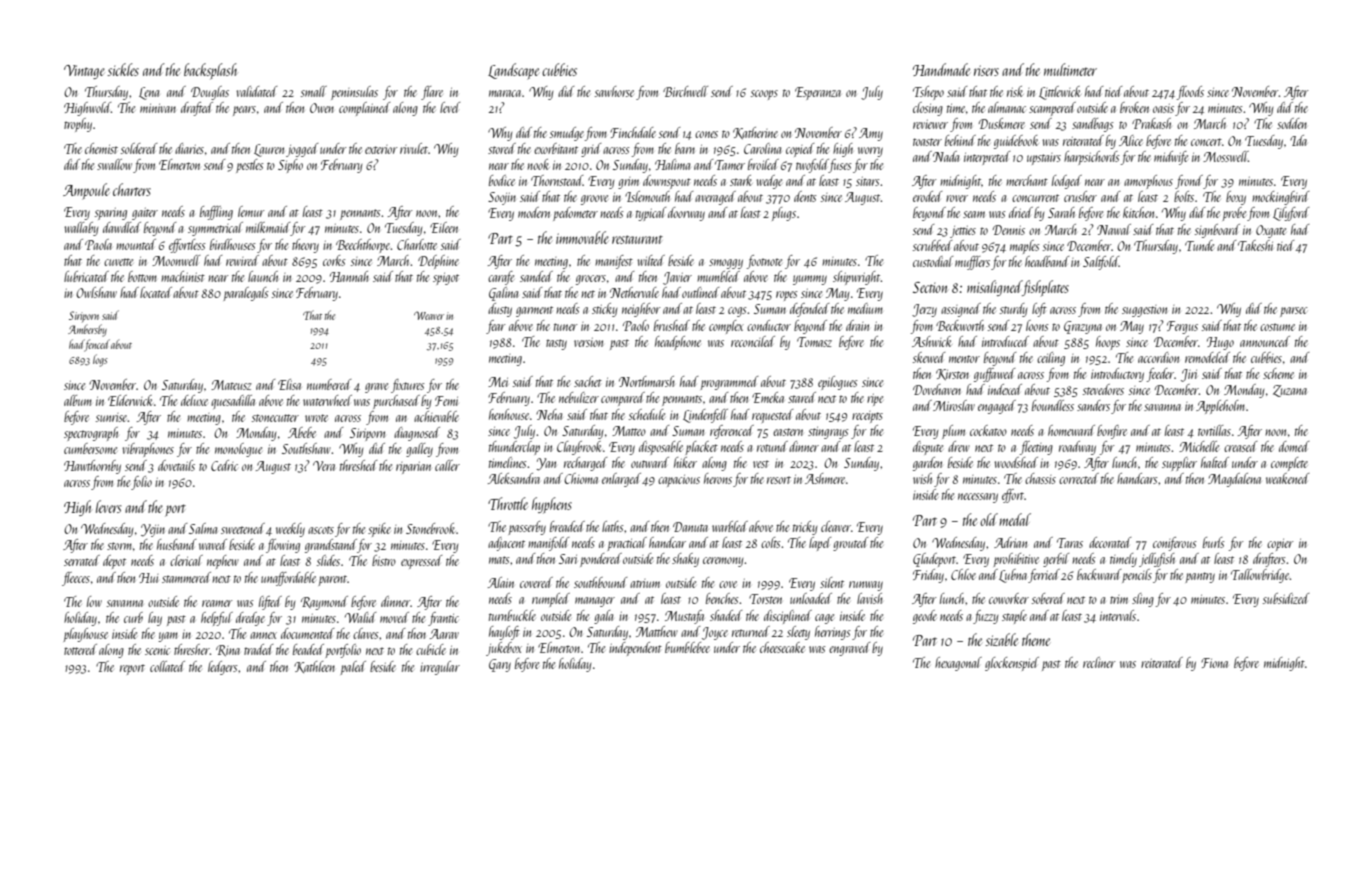  Describe the element at coordinates (1214, 663) in the page. I see `Fiona` at that location.
